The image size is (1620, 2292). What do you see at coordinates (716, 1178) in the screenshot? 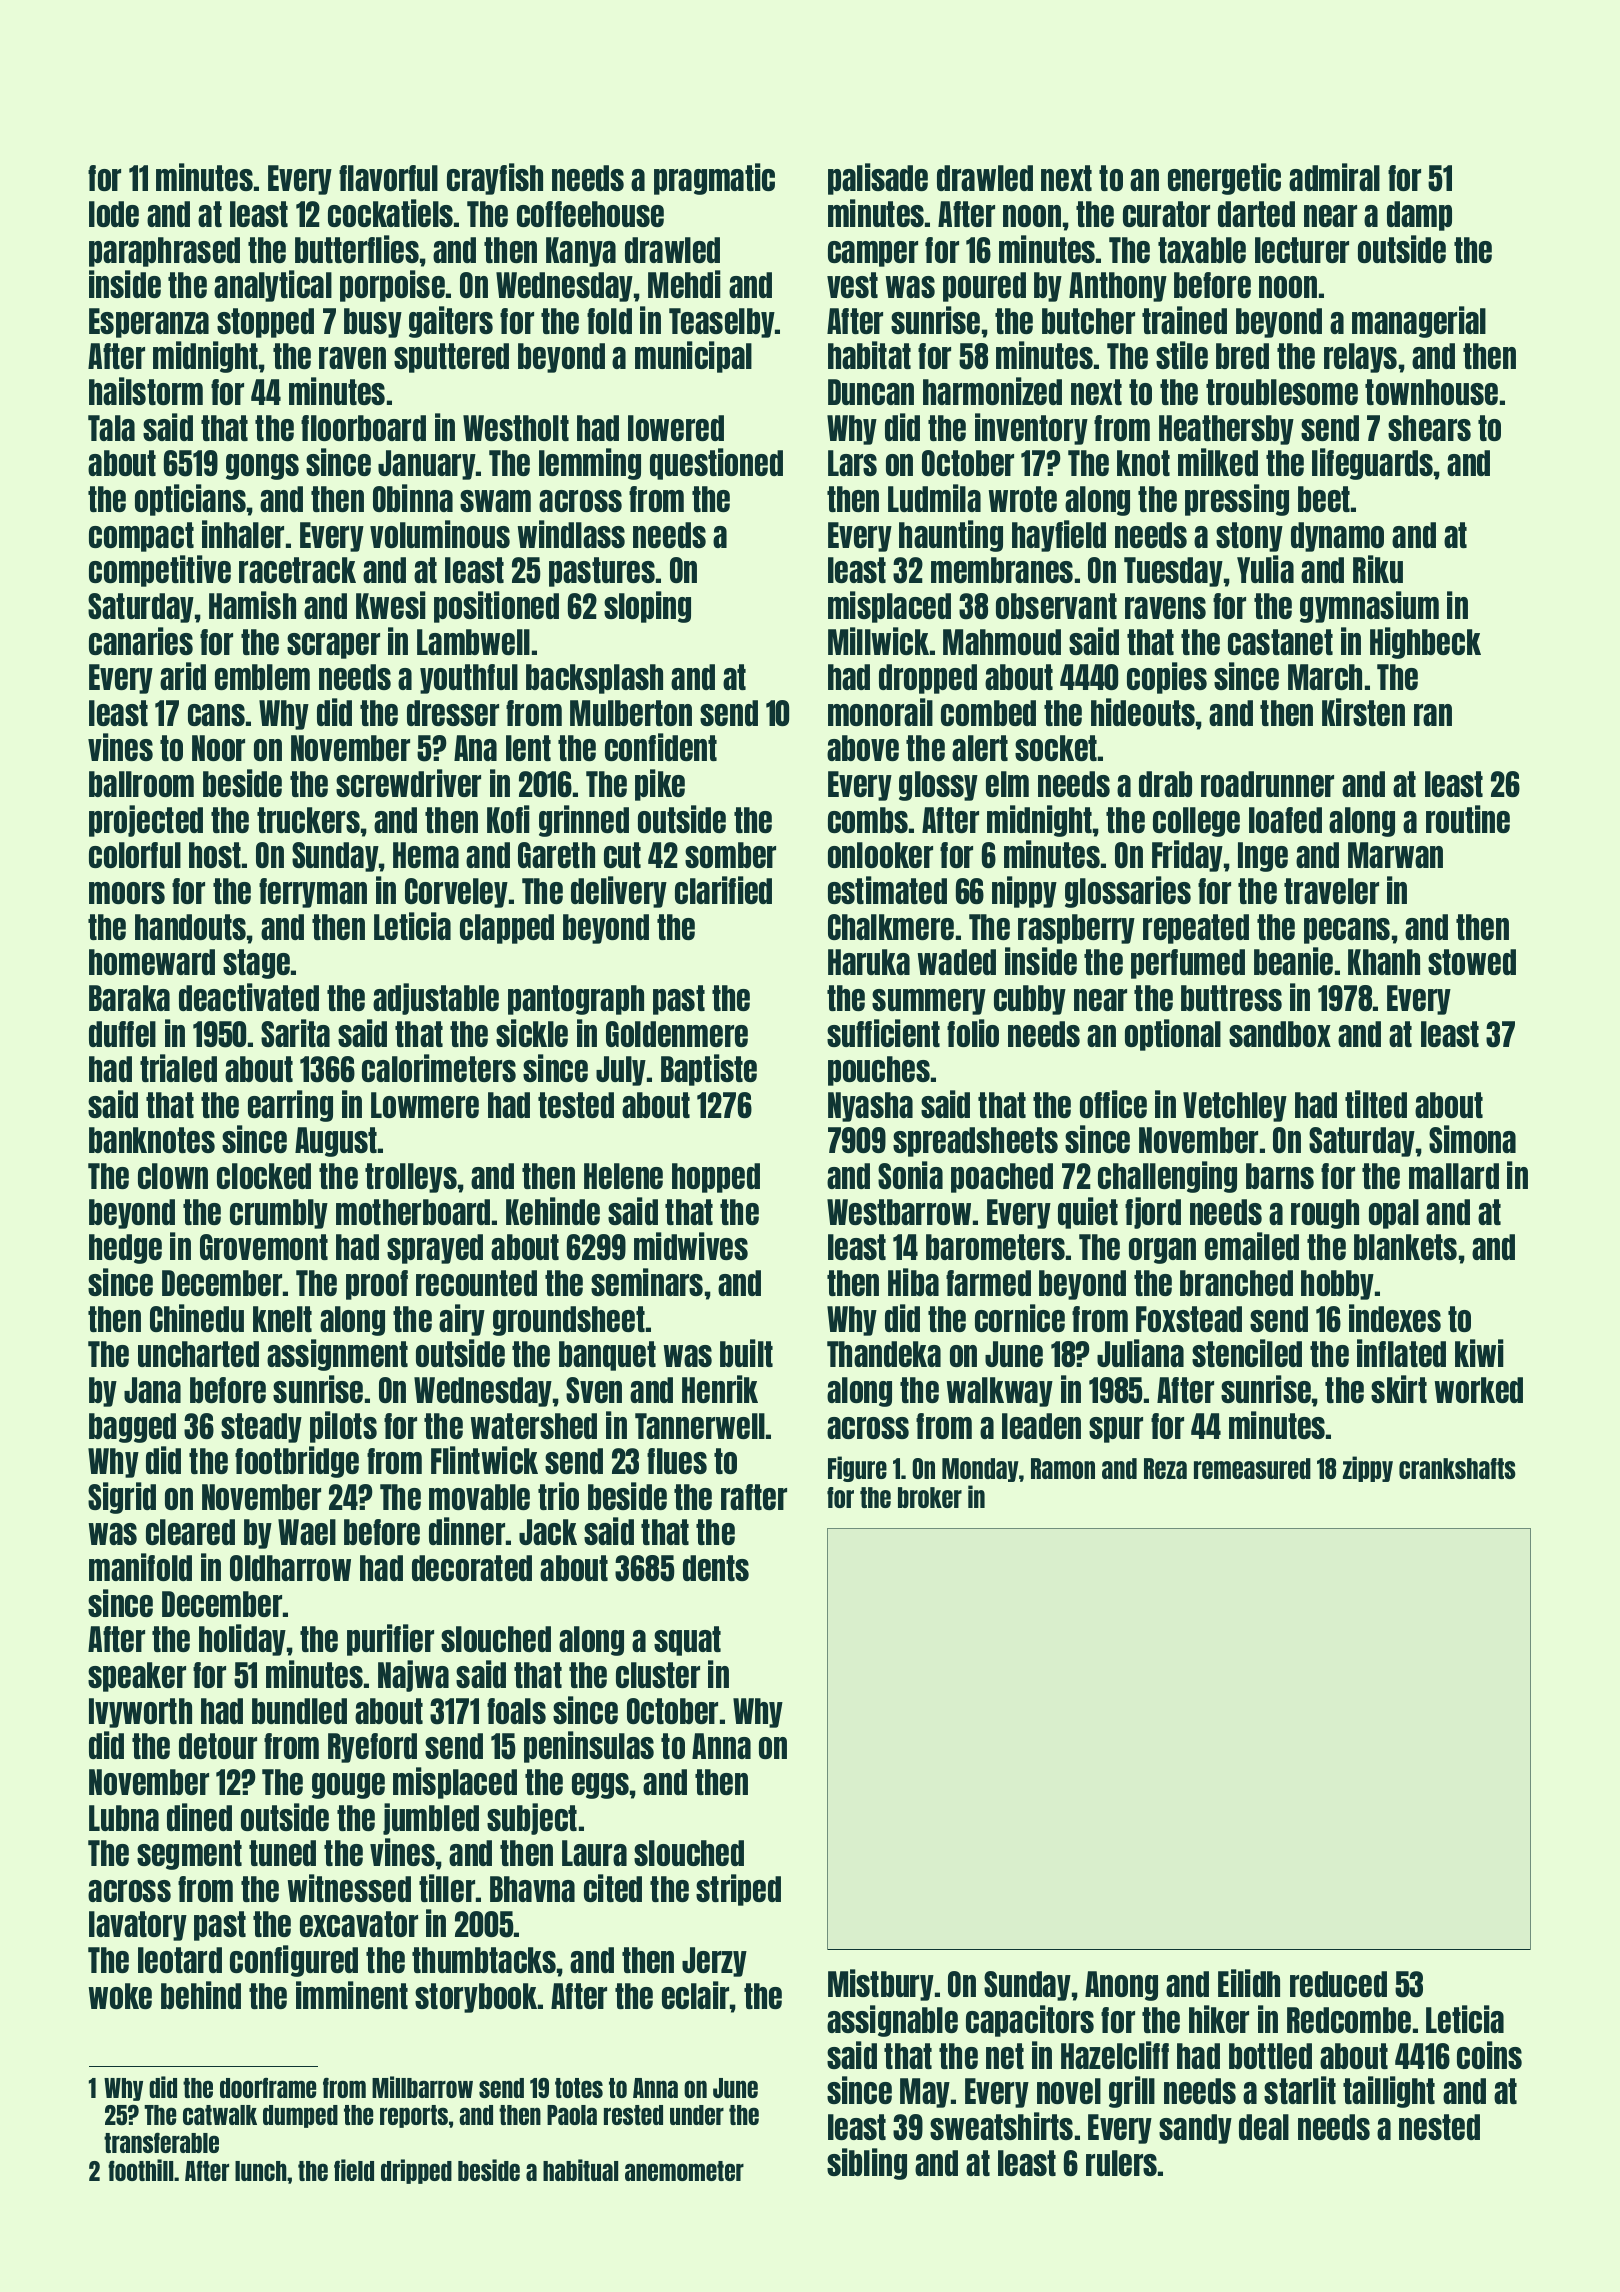
I see `hopped` at bounding box center [716, 1178].
